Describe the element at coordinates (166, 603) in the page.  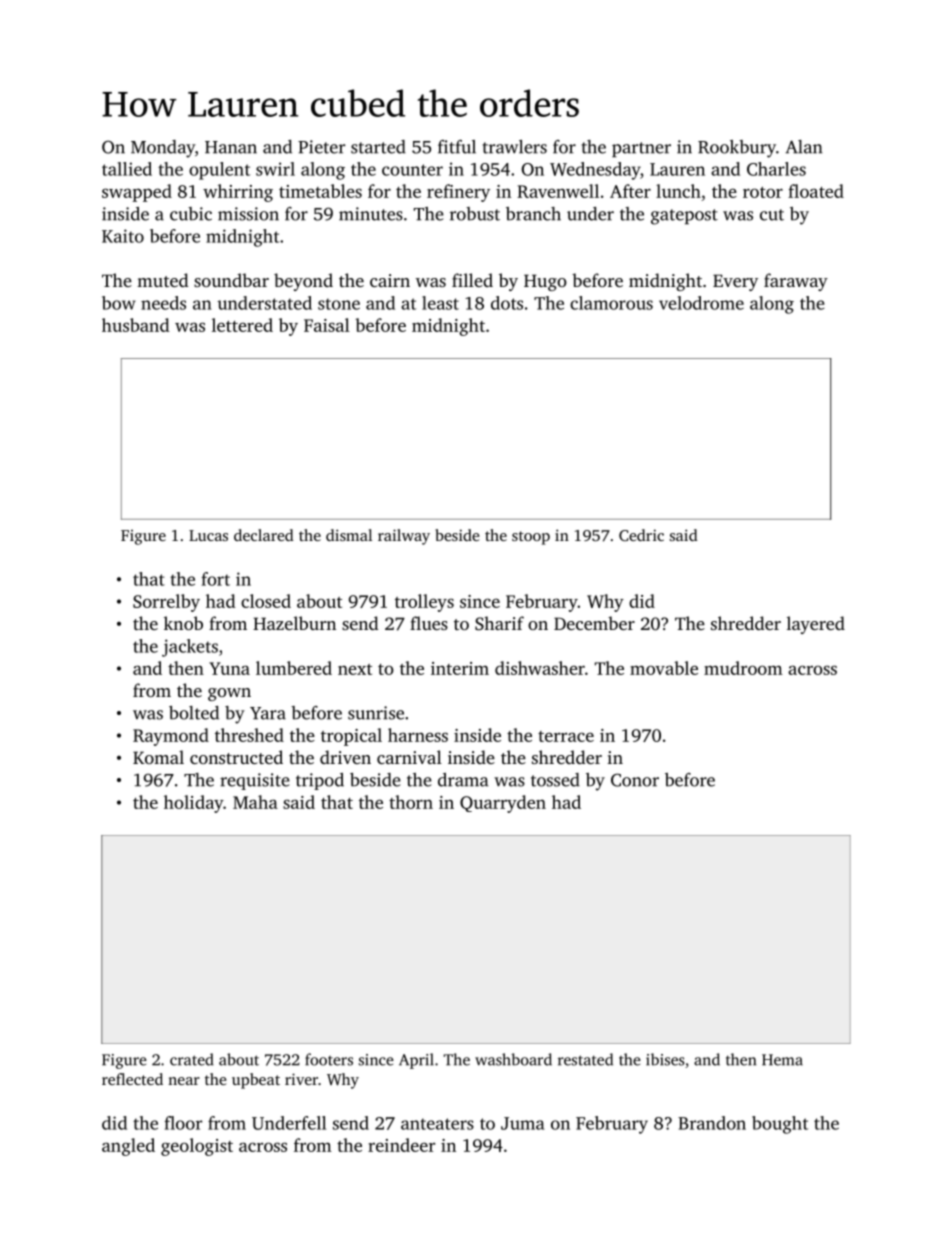
I see `Sorrelby` at that location.
